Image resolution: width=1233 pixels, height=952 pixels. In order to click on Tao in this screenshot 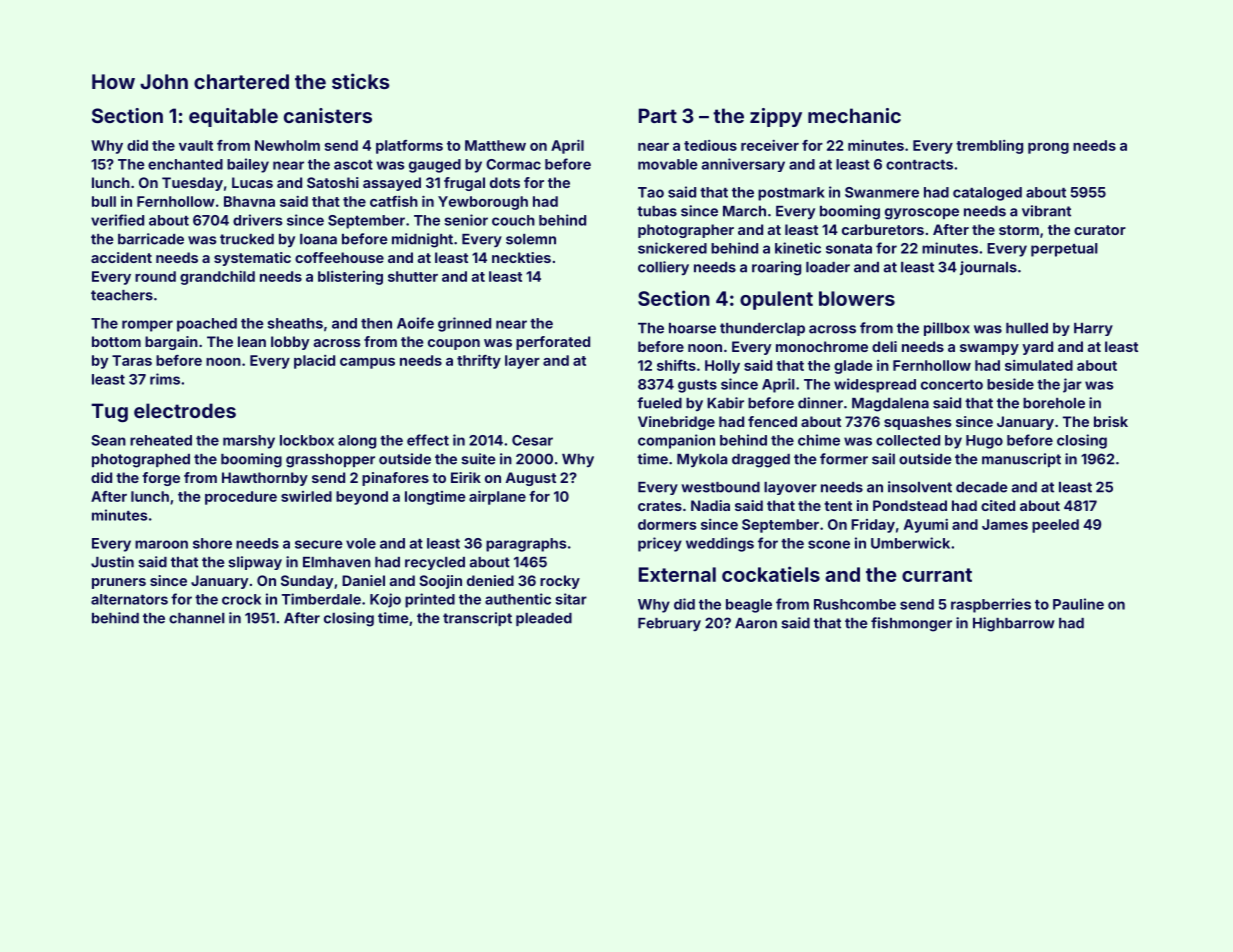, I will do `click(651, 192)`.
